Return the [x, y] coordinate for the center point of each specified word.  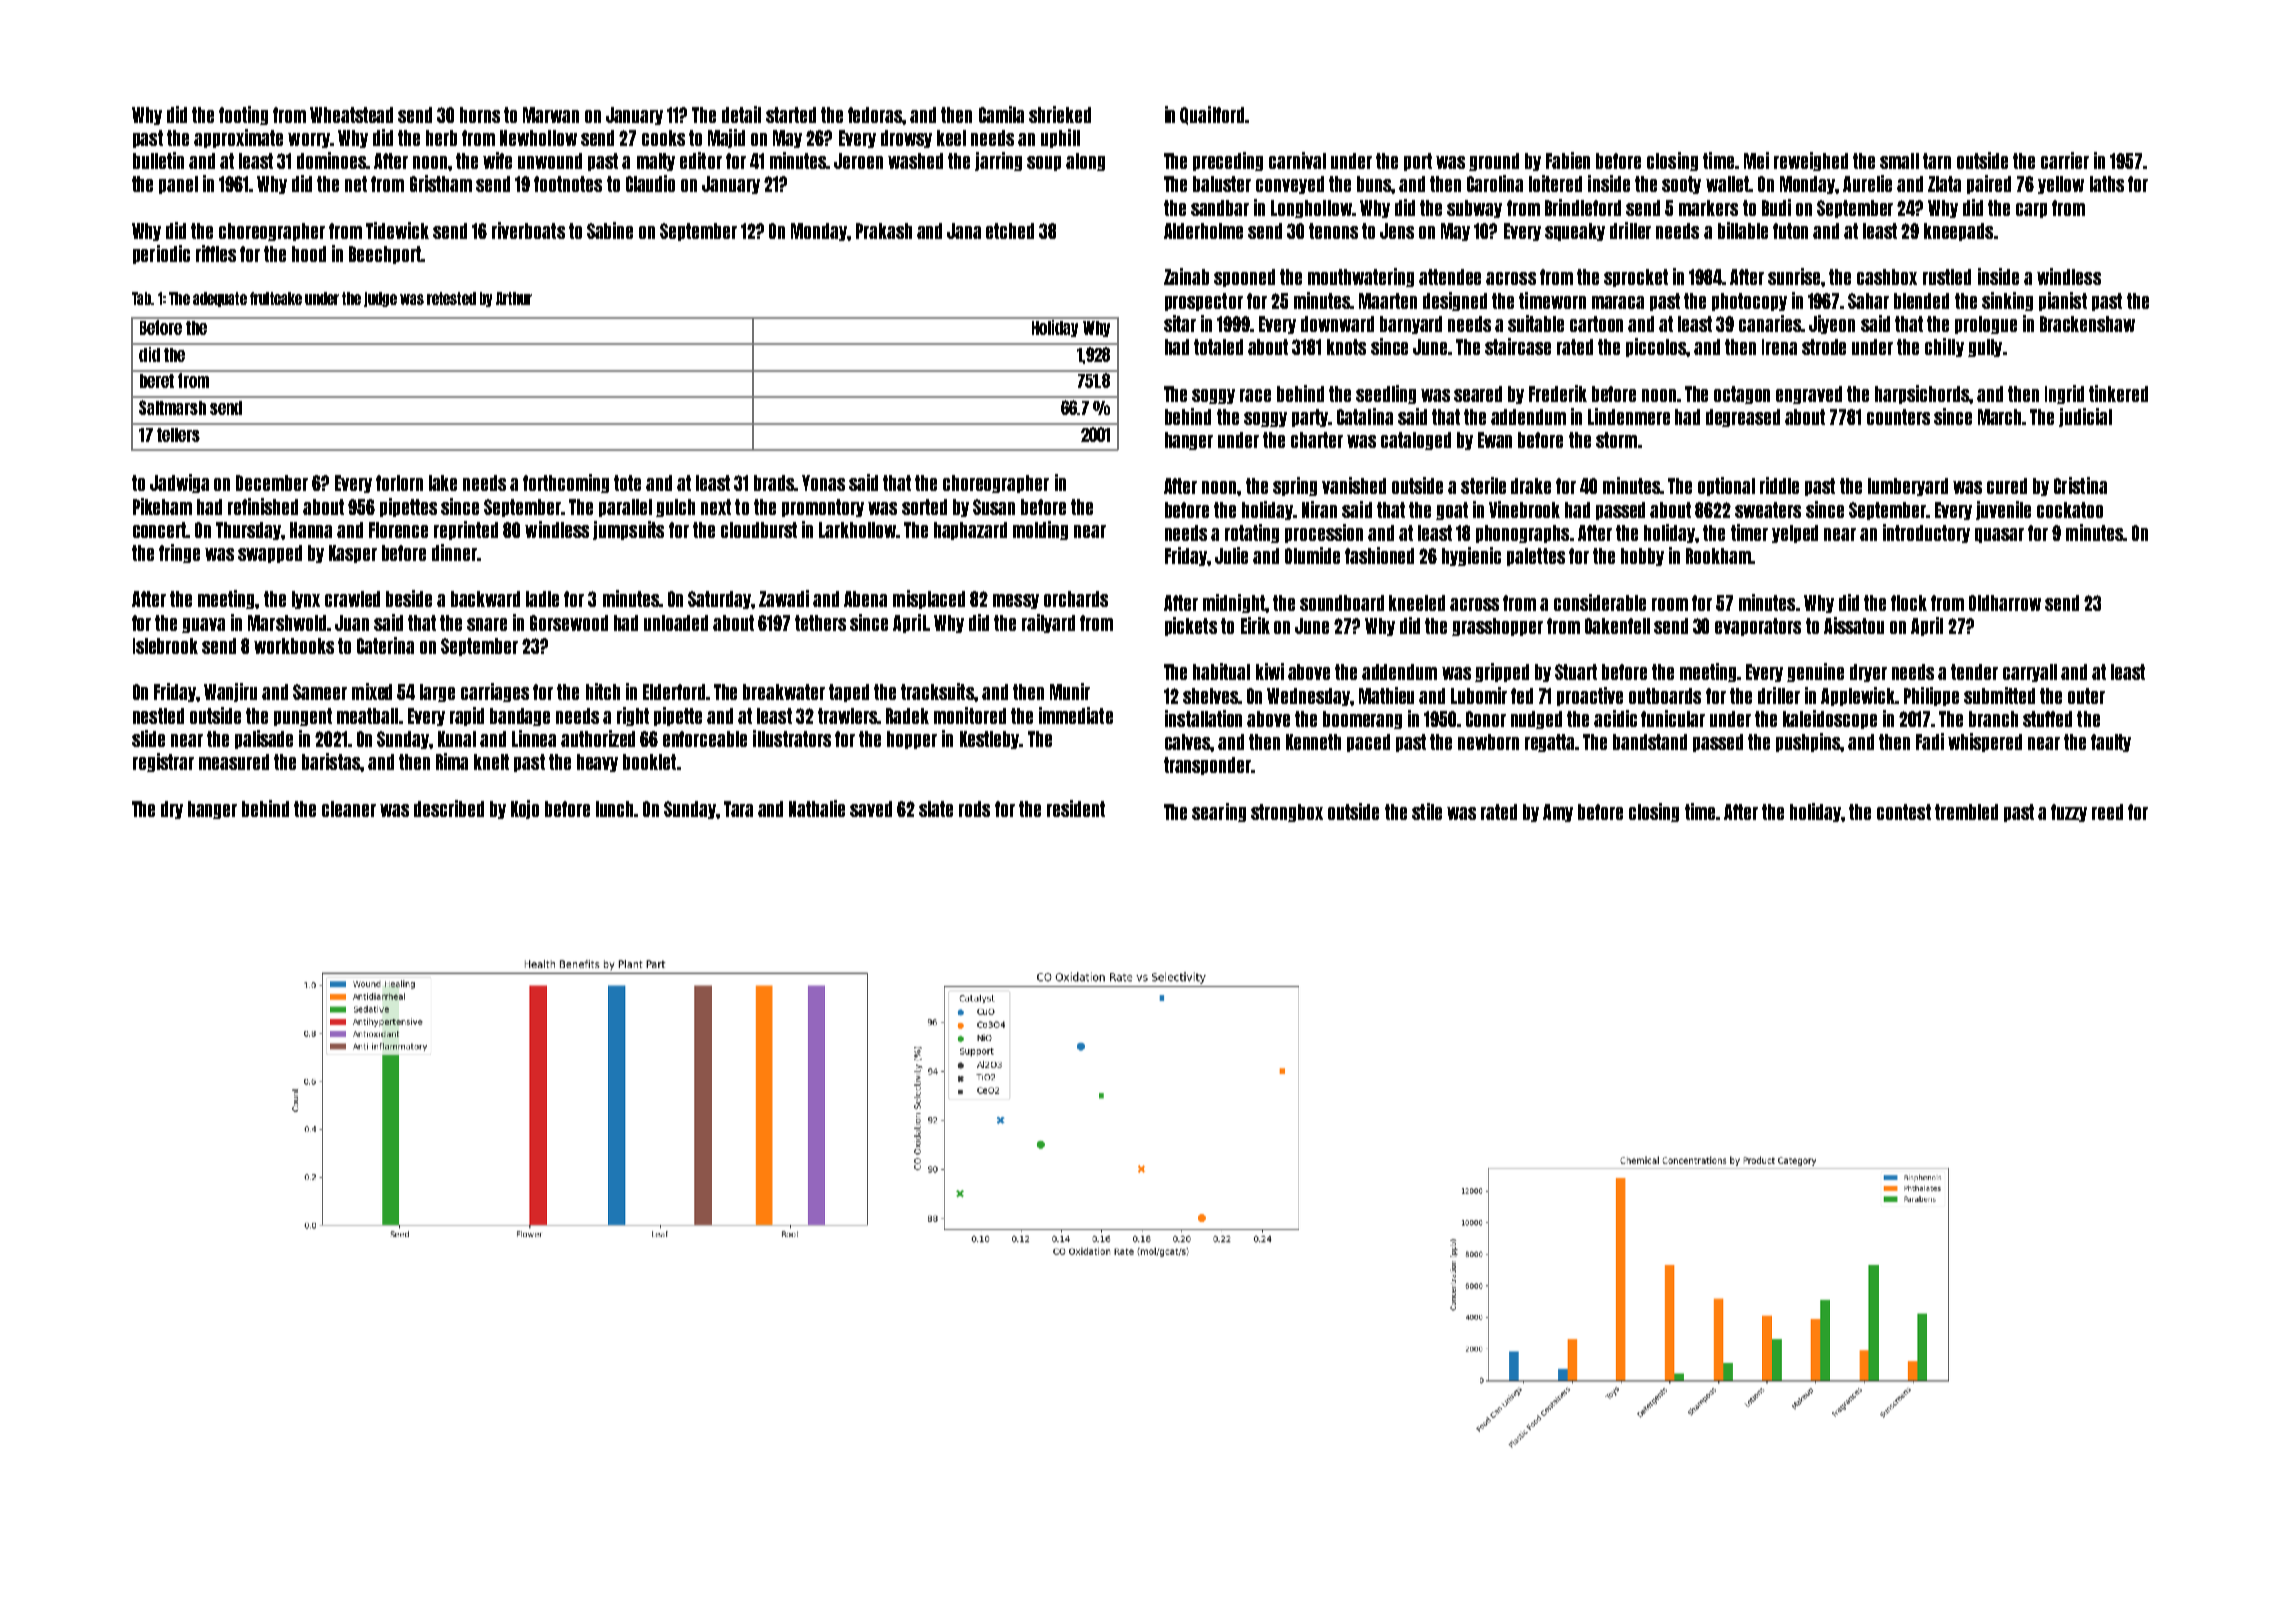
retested [451, 298]
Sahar [1868, 301]
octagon [1742, 395]
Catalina [1365, 416]
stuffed [2047, 719]
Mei [1756, 160]
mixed [372, 691]
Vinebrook [1524, 509]
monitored [970, 715]
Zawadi [784, 598]
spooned [1244, 278]
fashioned [1379, 555]
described [449, 808]
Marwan [551, 115]
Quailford [1212, 115]
